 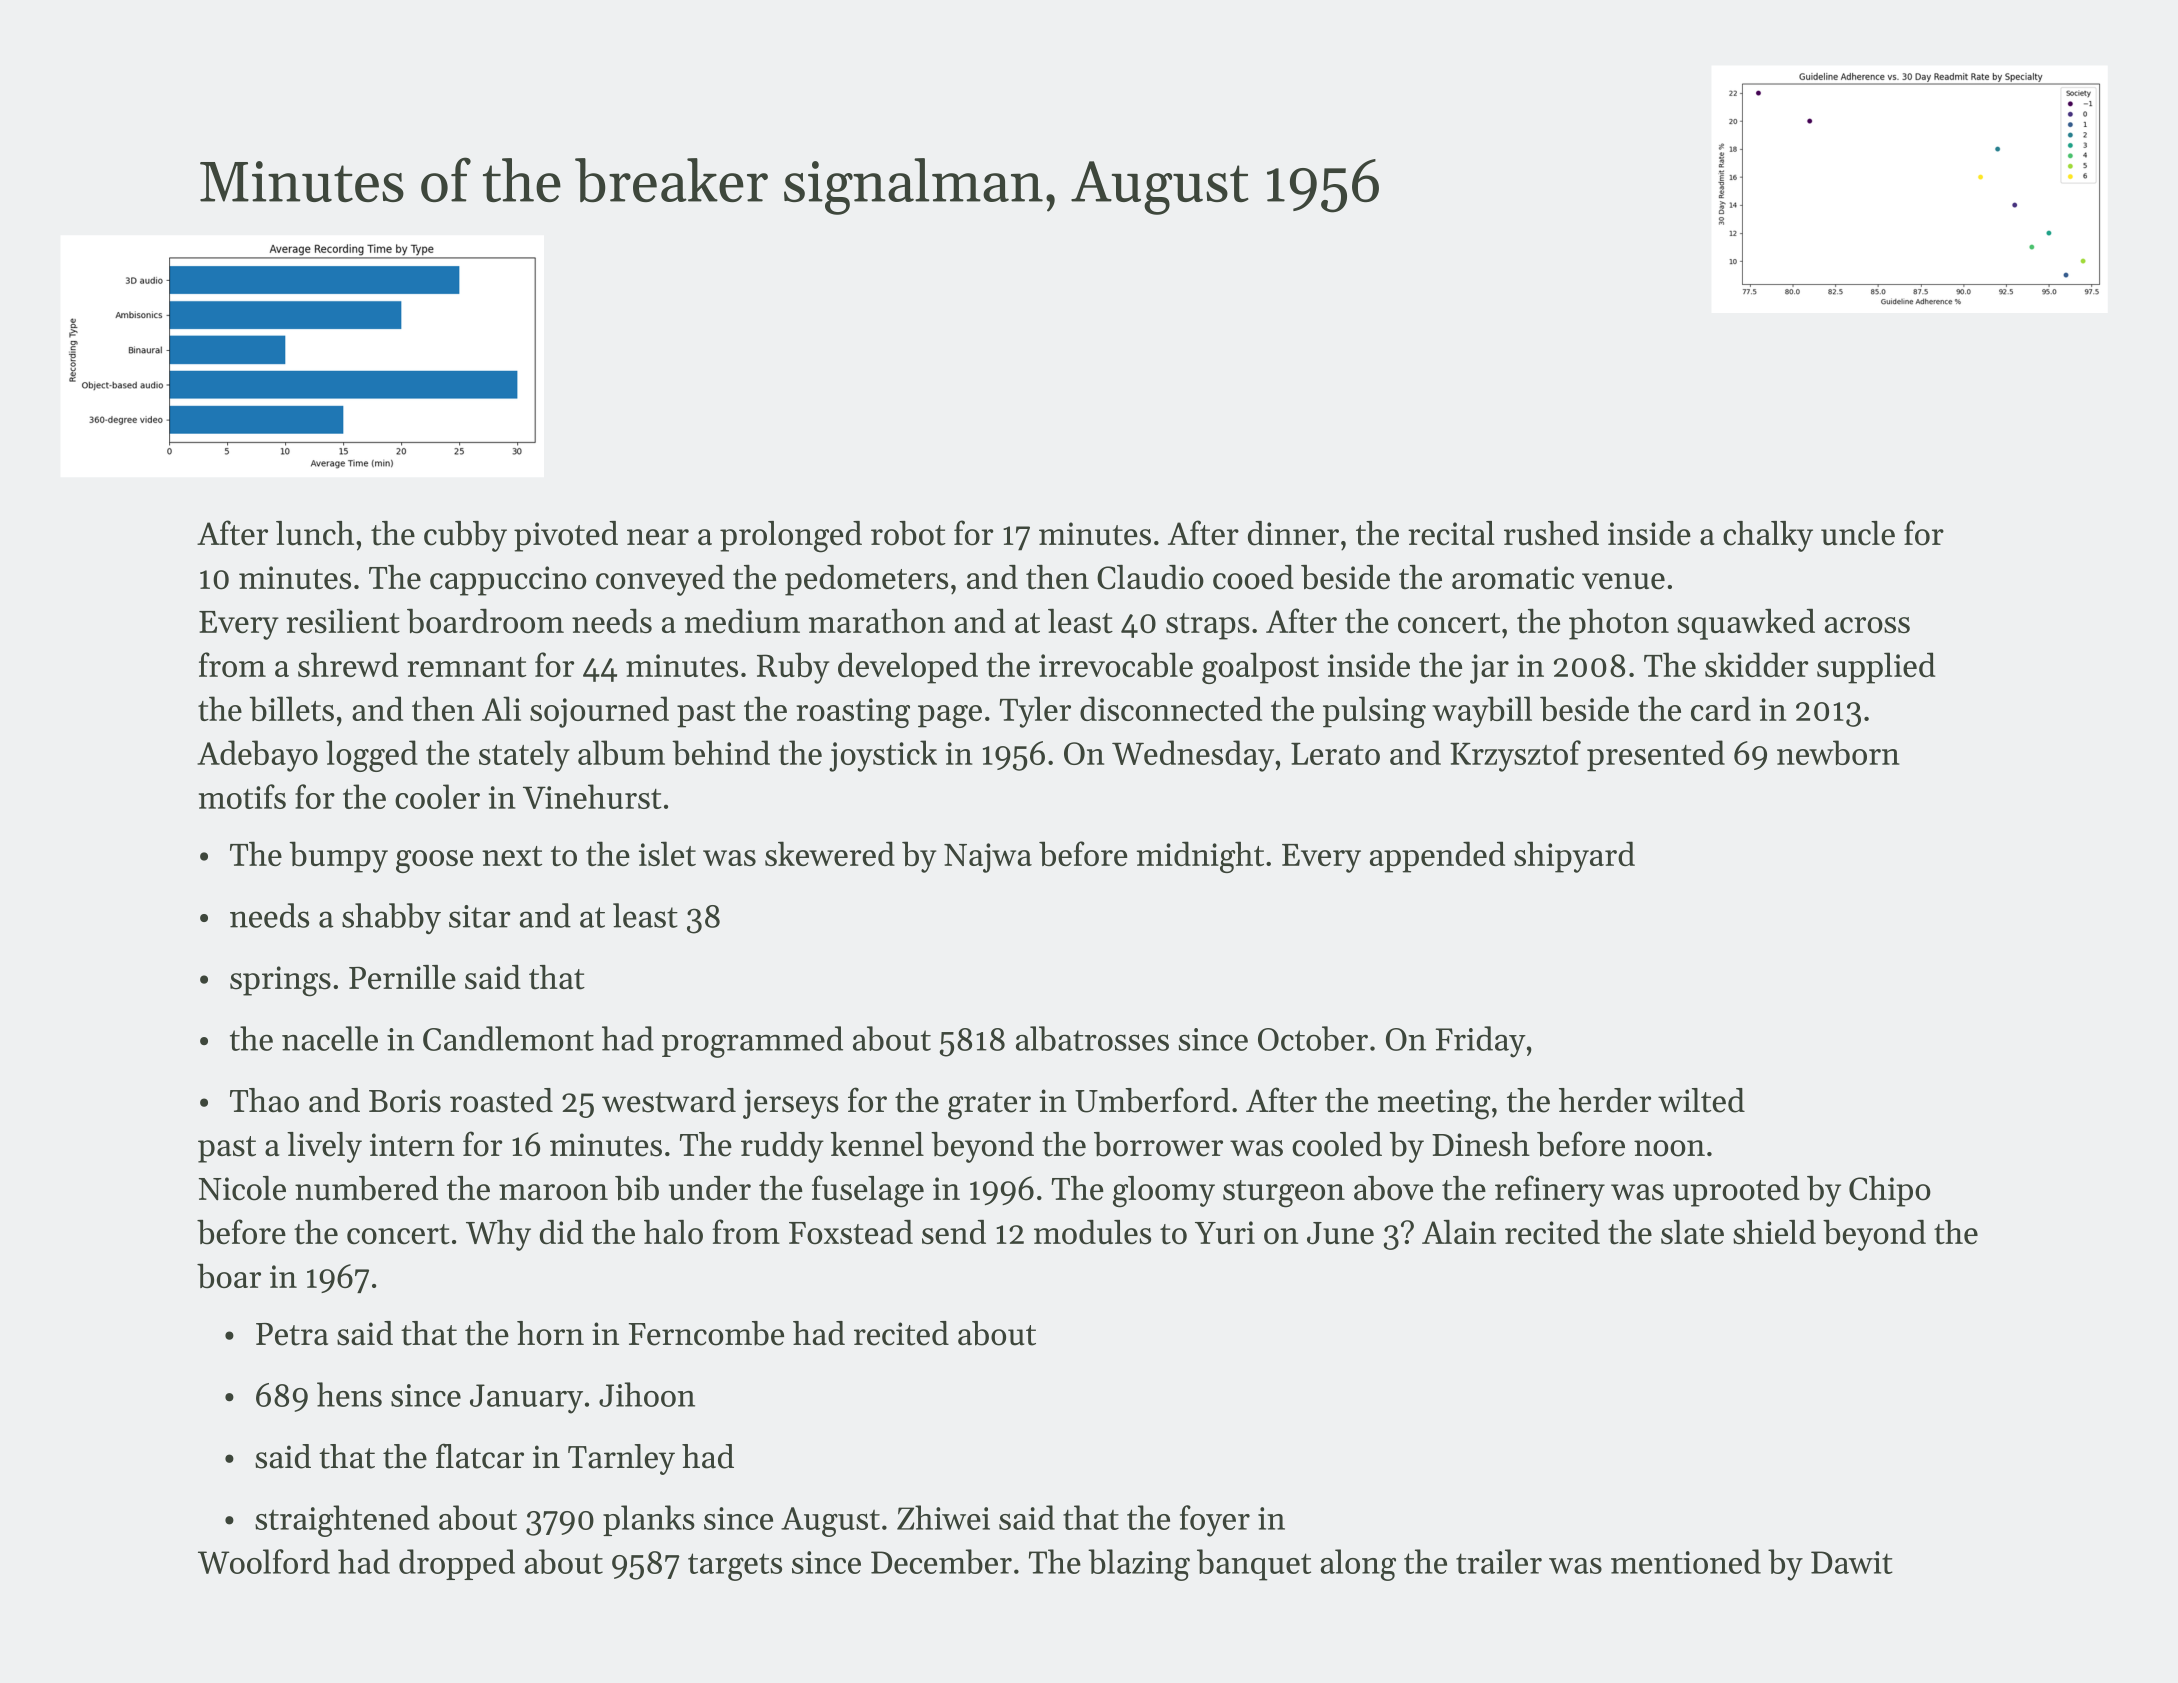 I want to click on appended, so click(x=1437, y=857).
